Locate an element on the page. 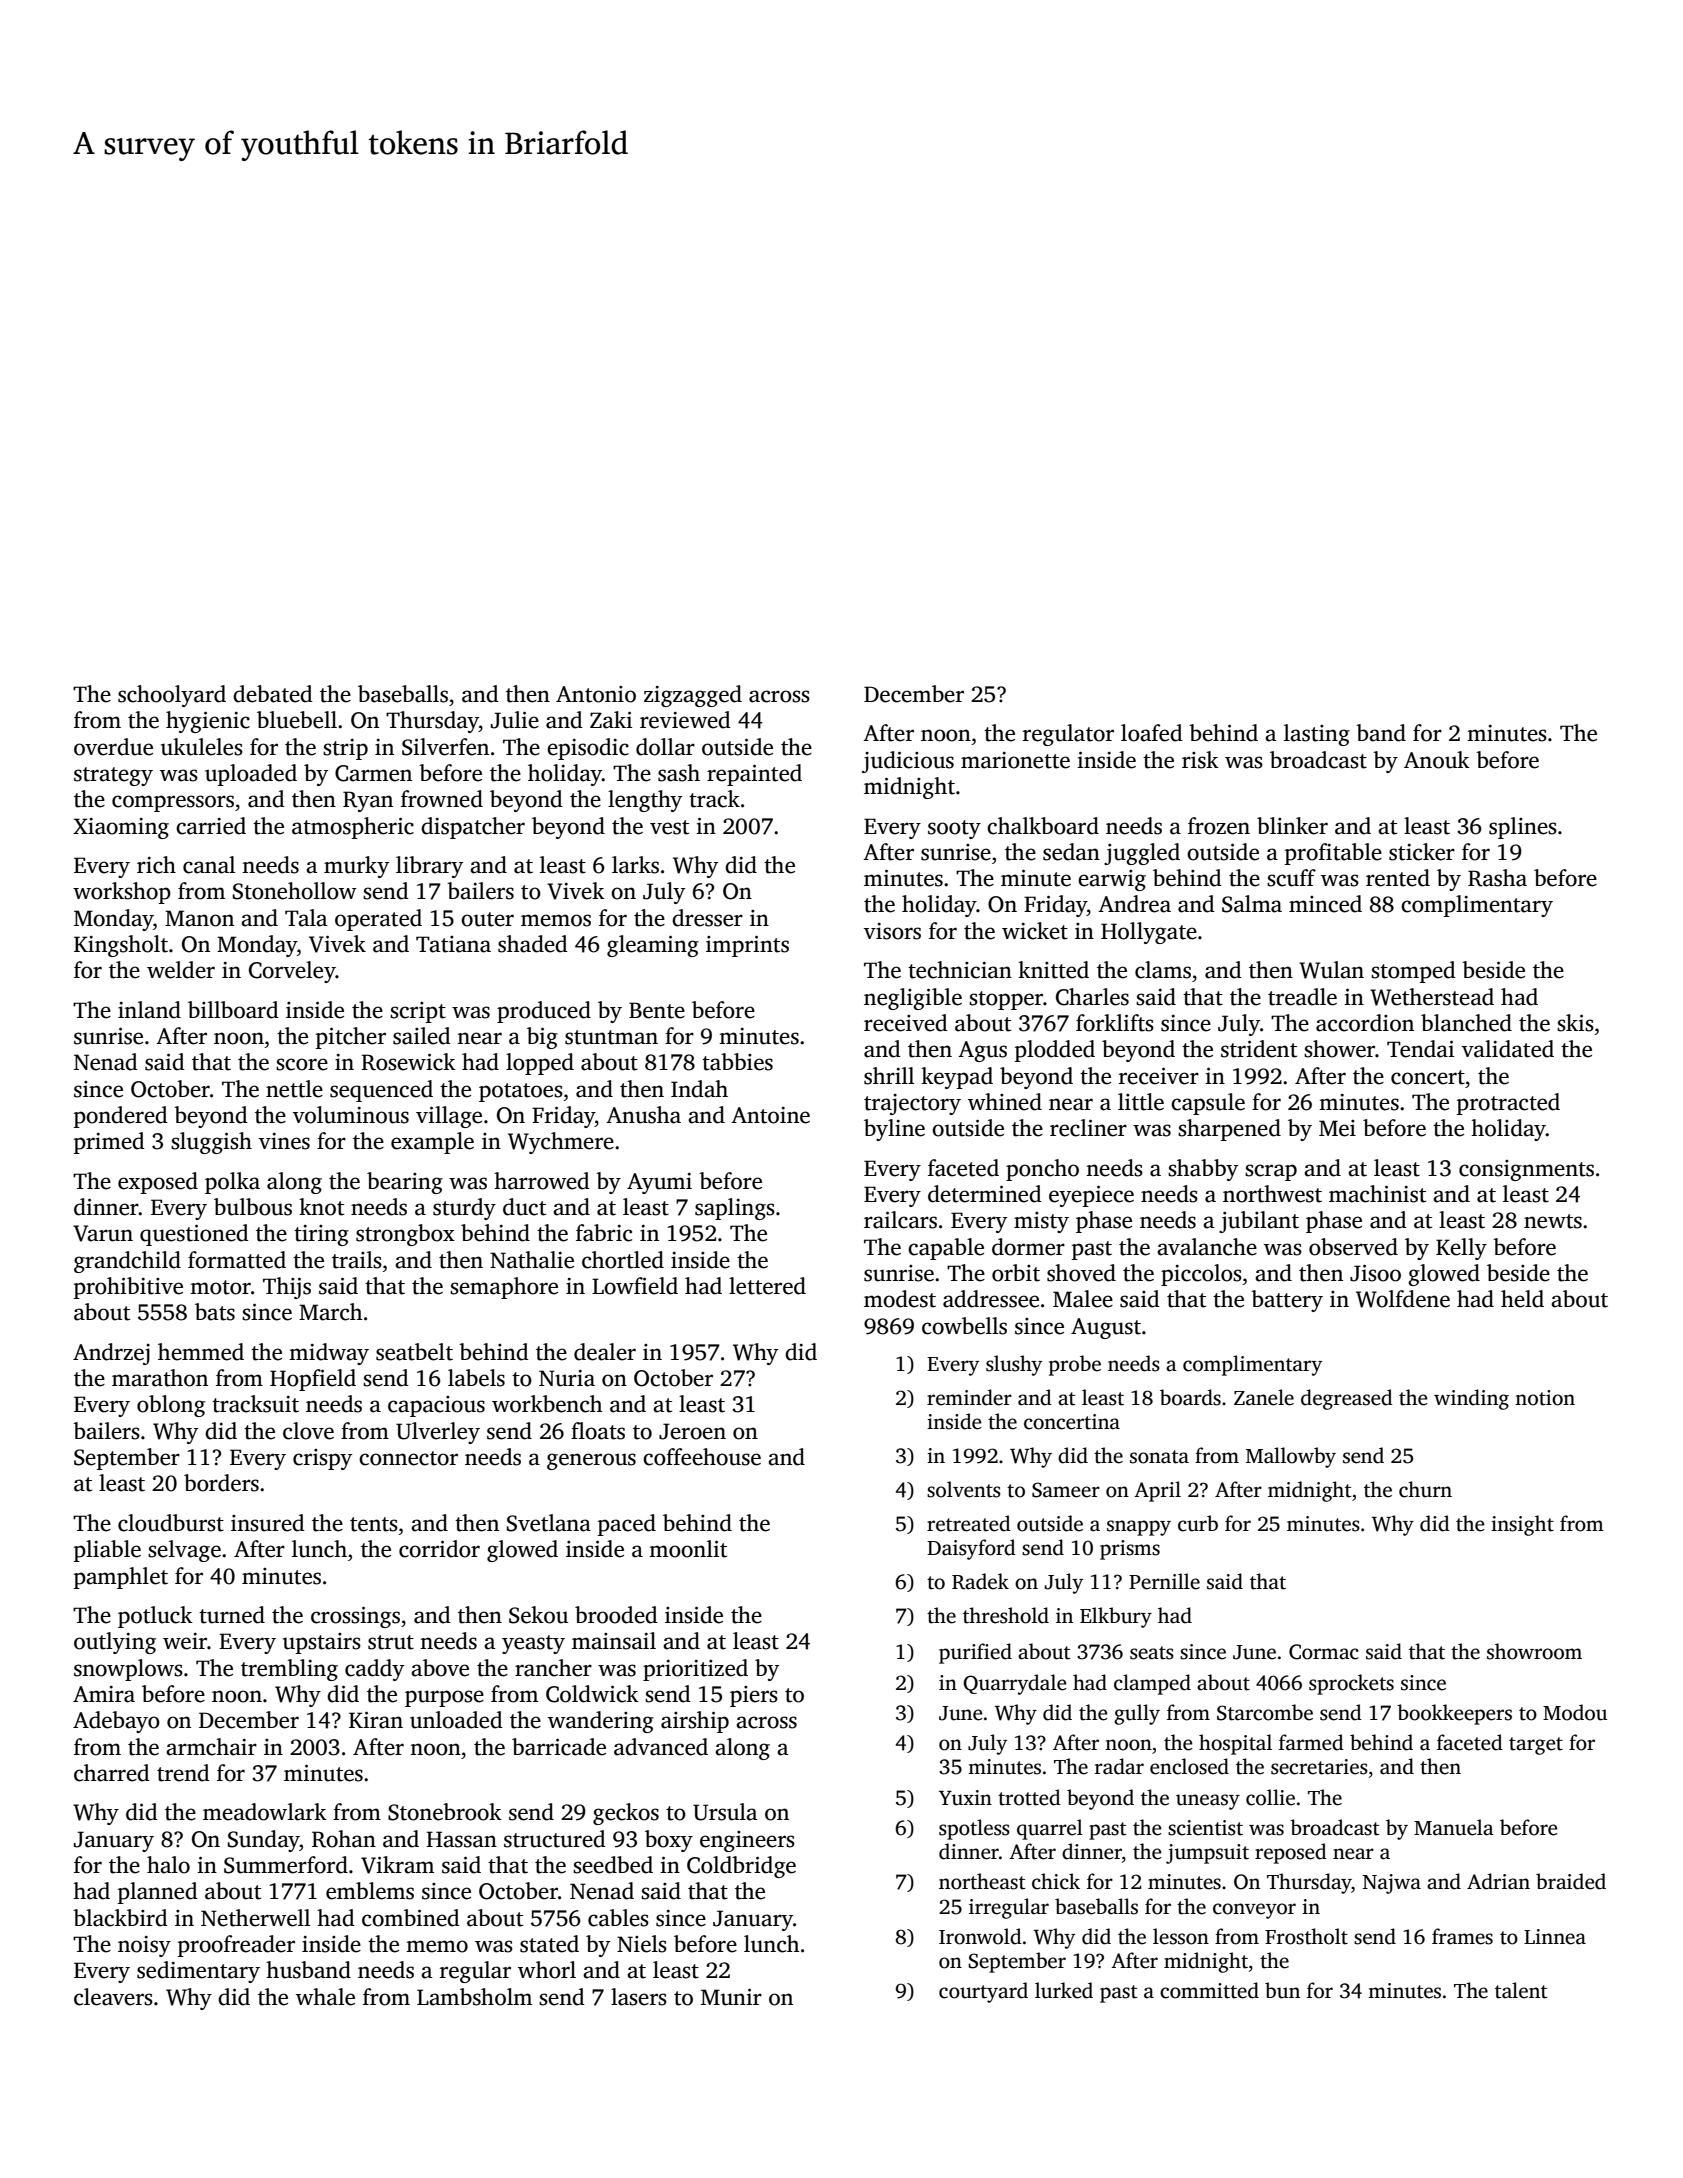  held is located at coordinates (1522, 1299).
